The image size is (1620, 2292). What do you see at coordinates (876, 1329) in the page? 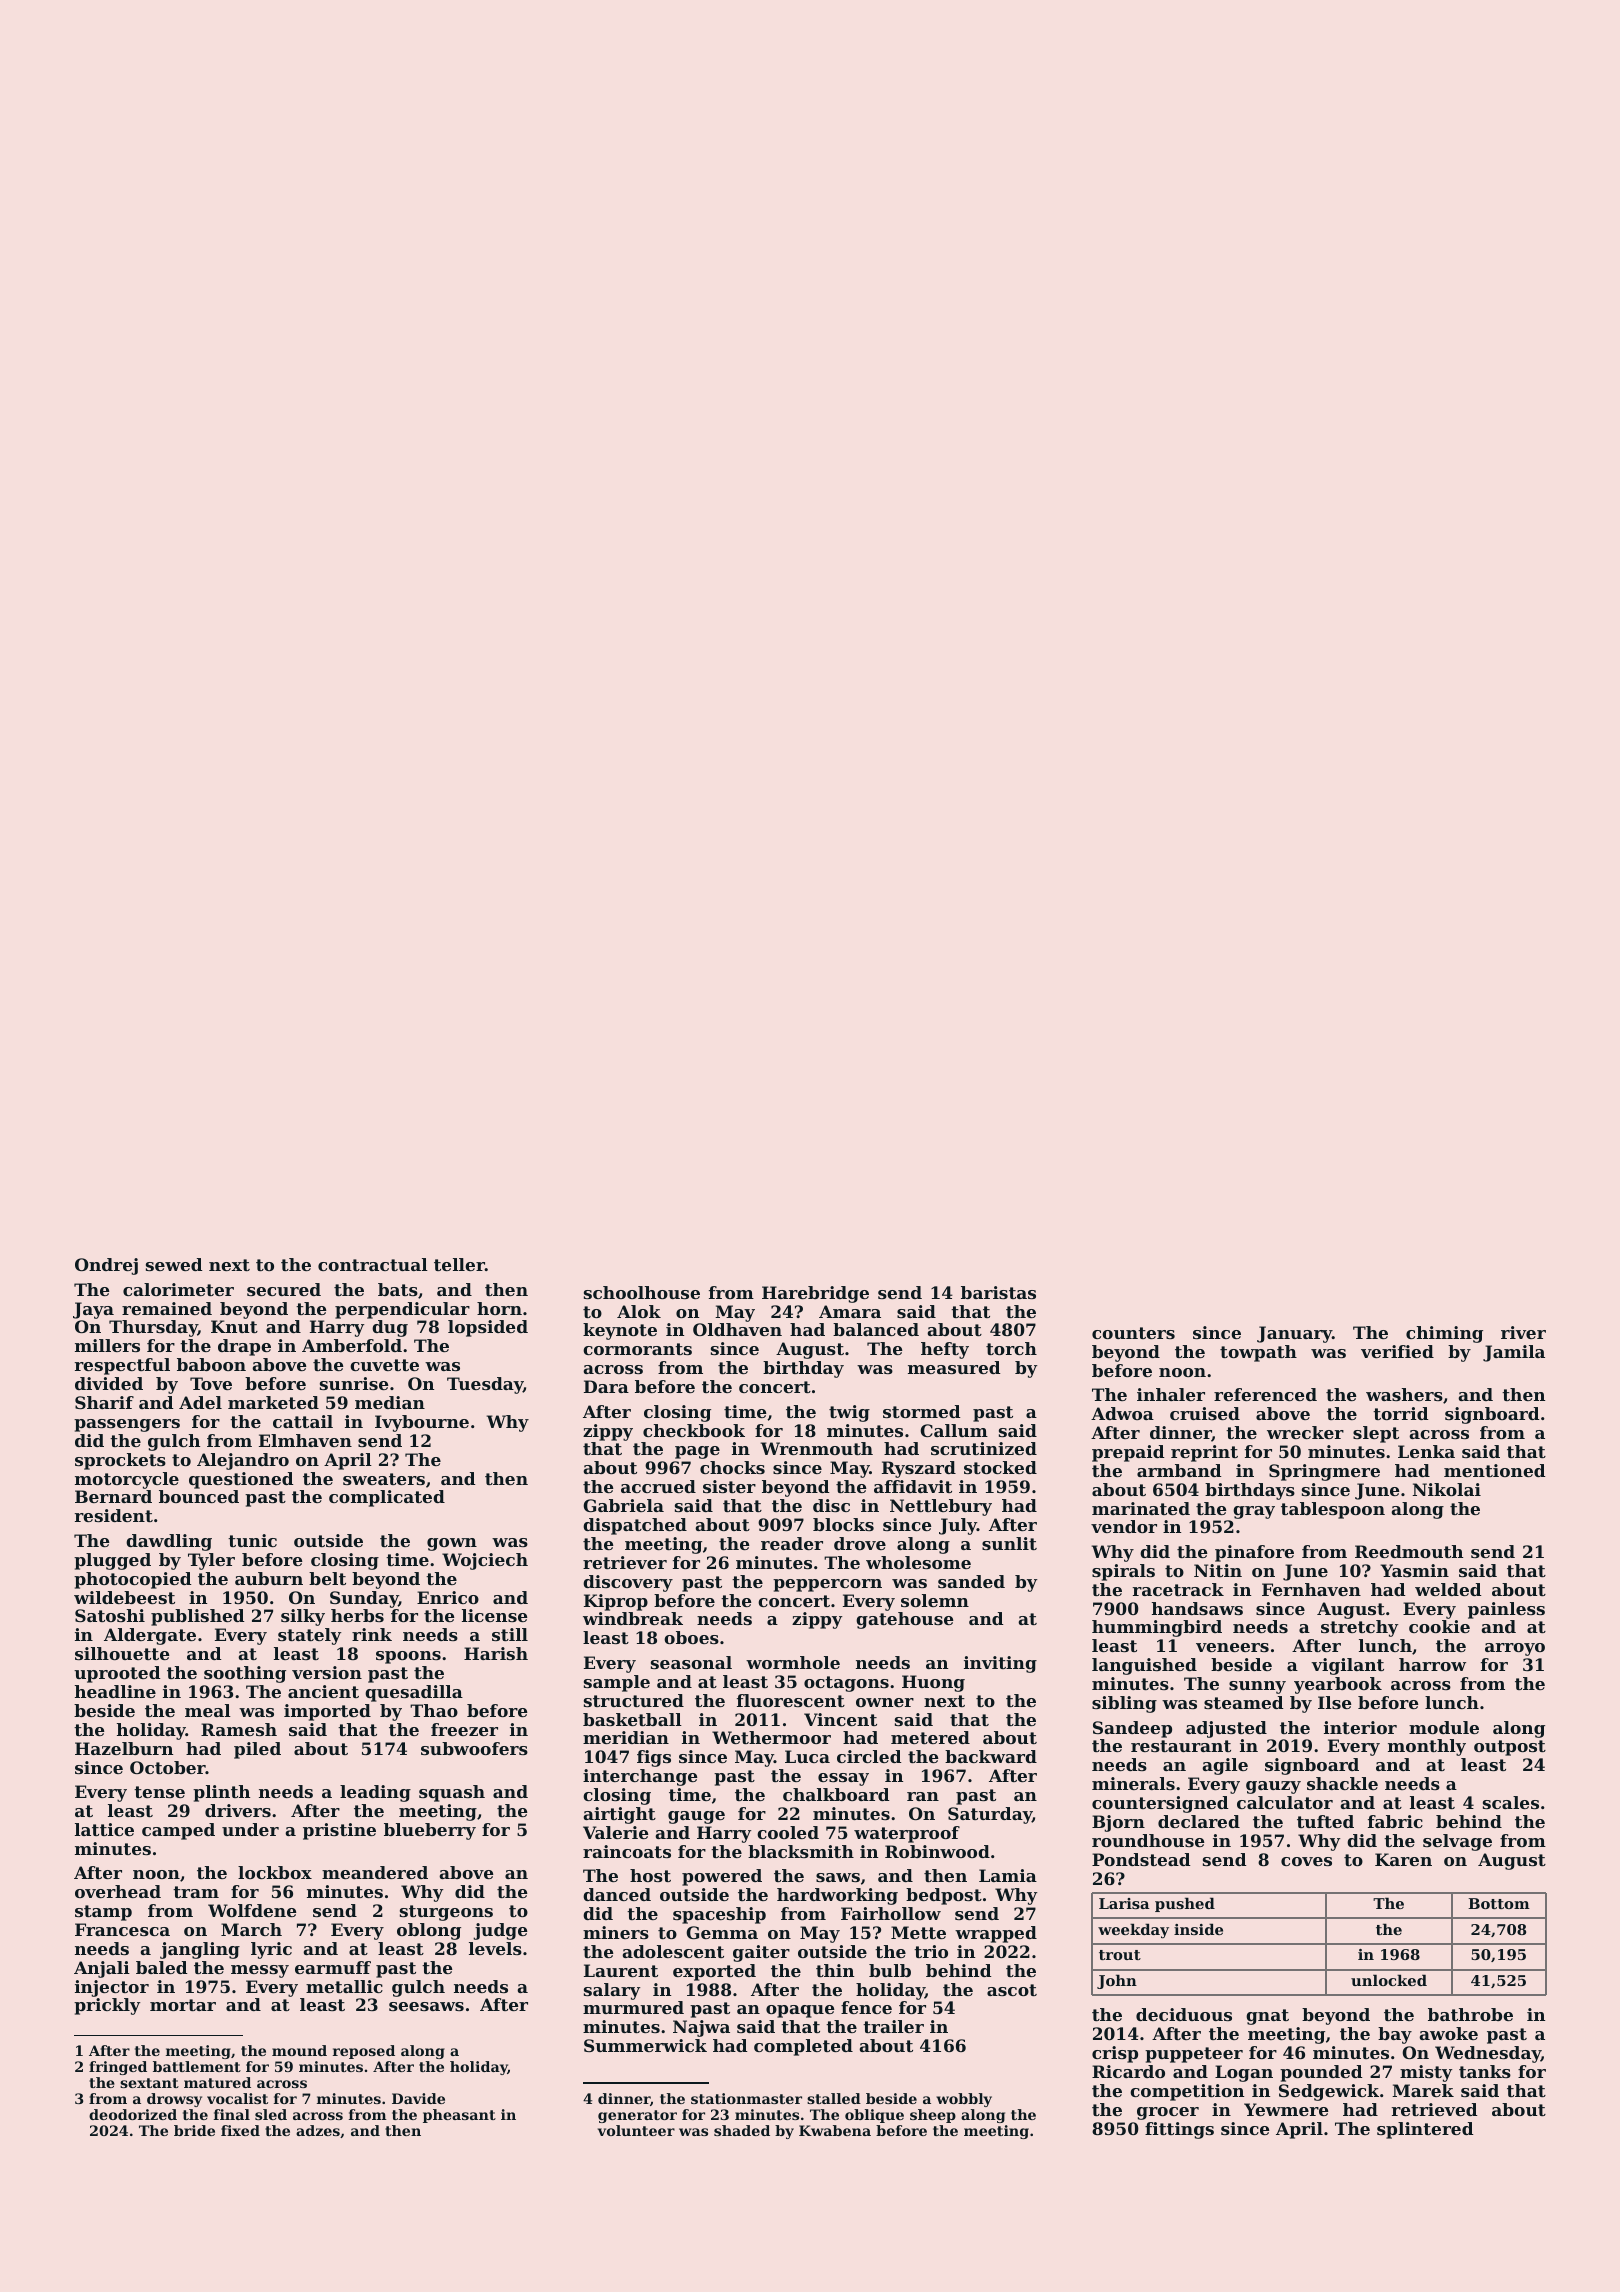
I see `balanced` at bounding box center [876, 1329].
